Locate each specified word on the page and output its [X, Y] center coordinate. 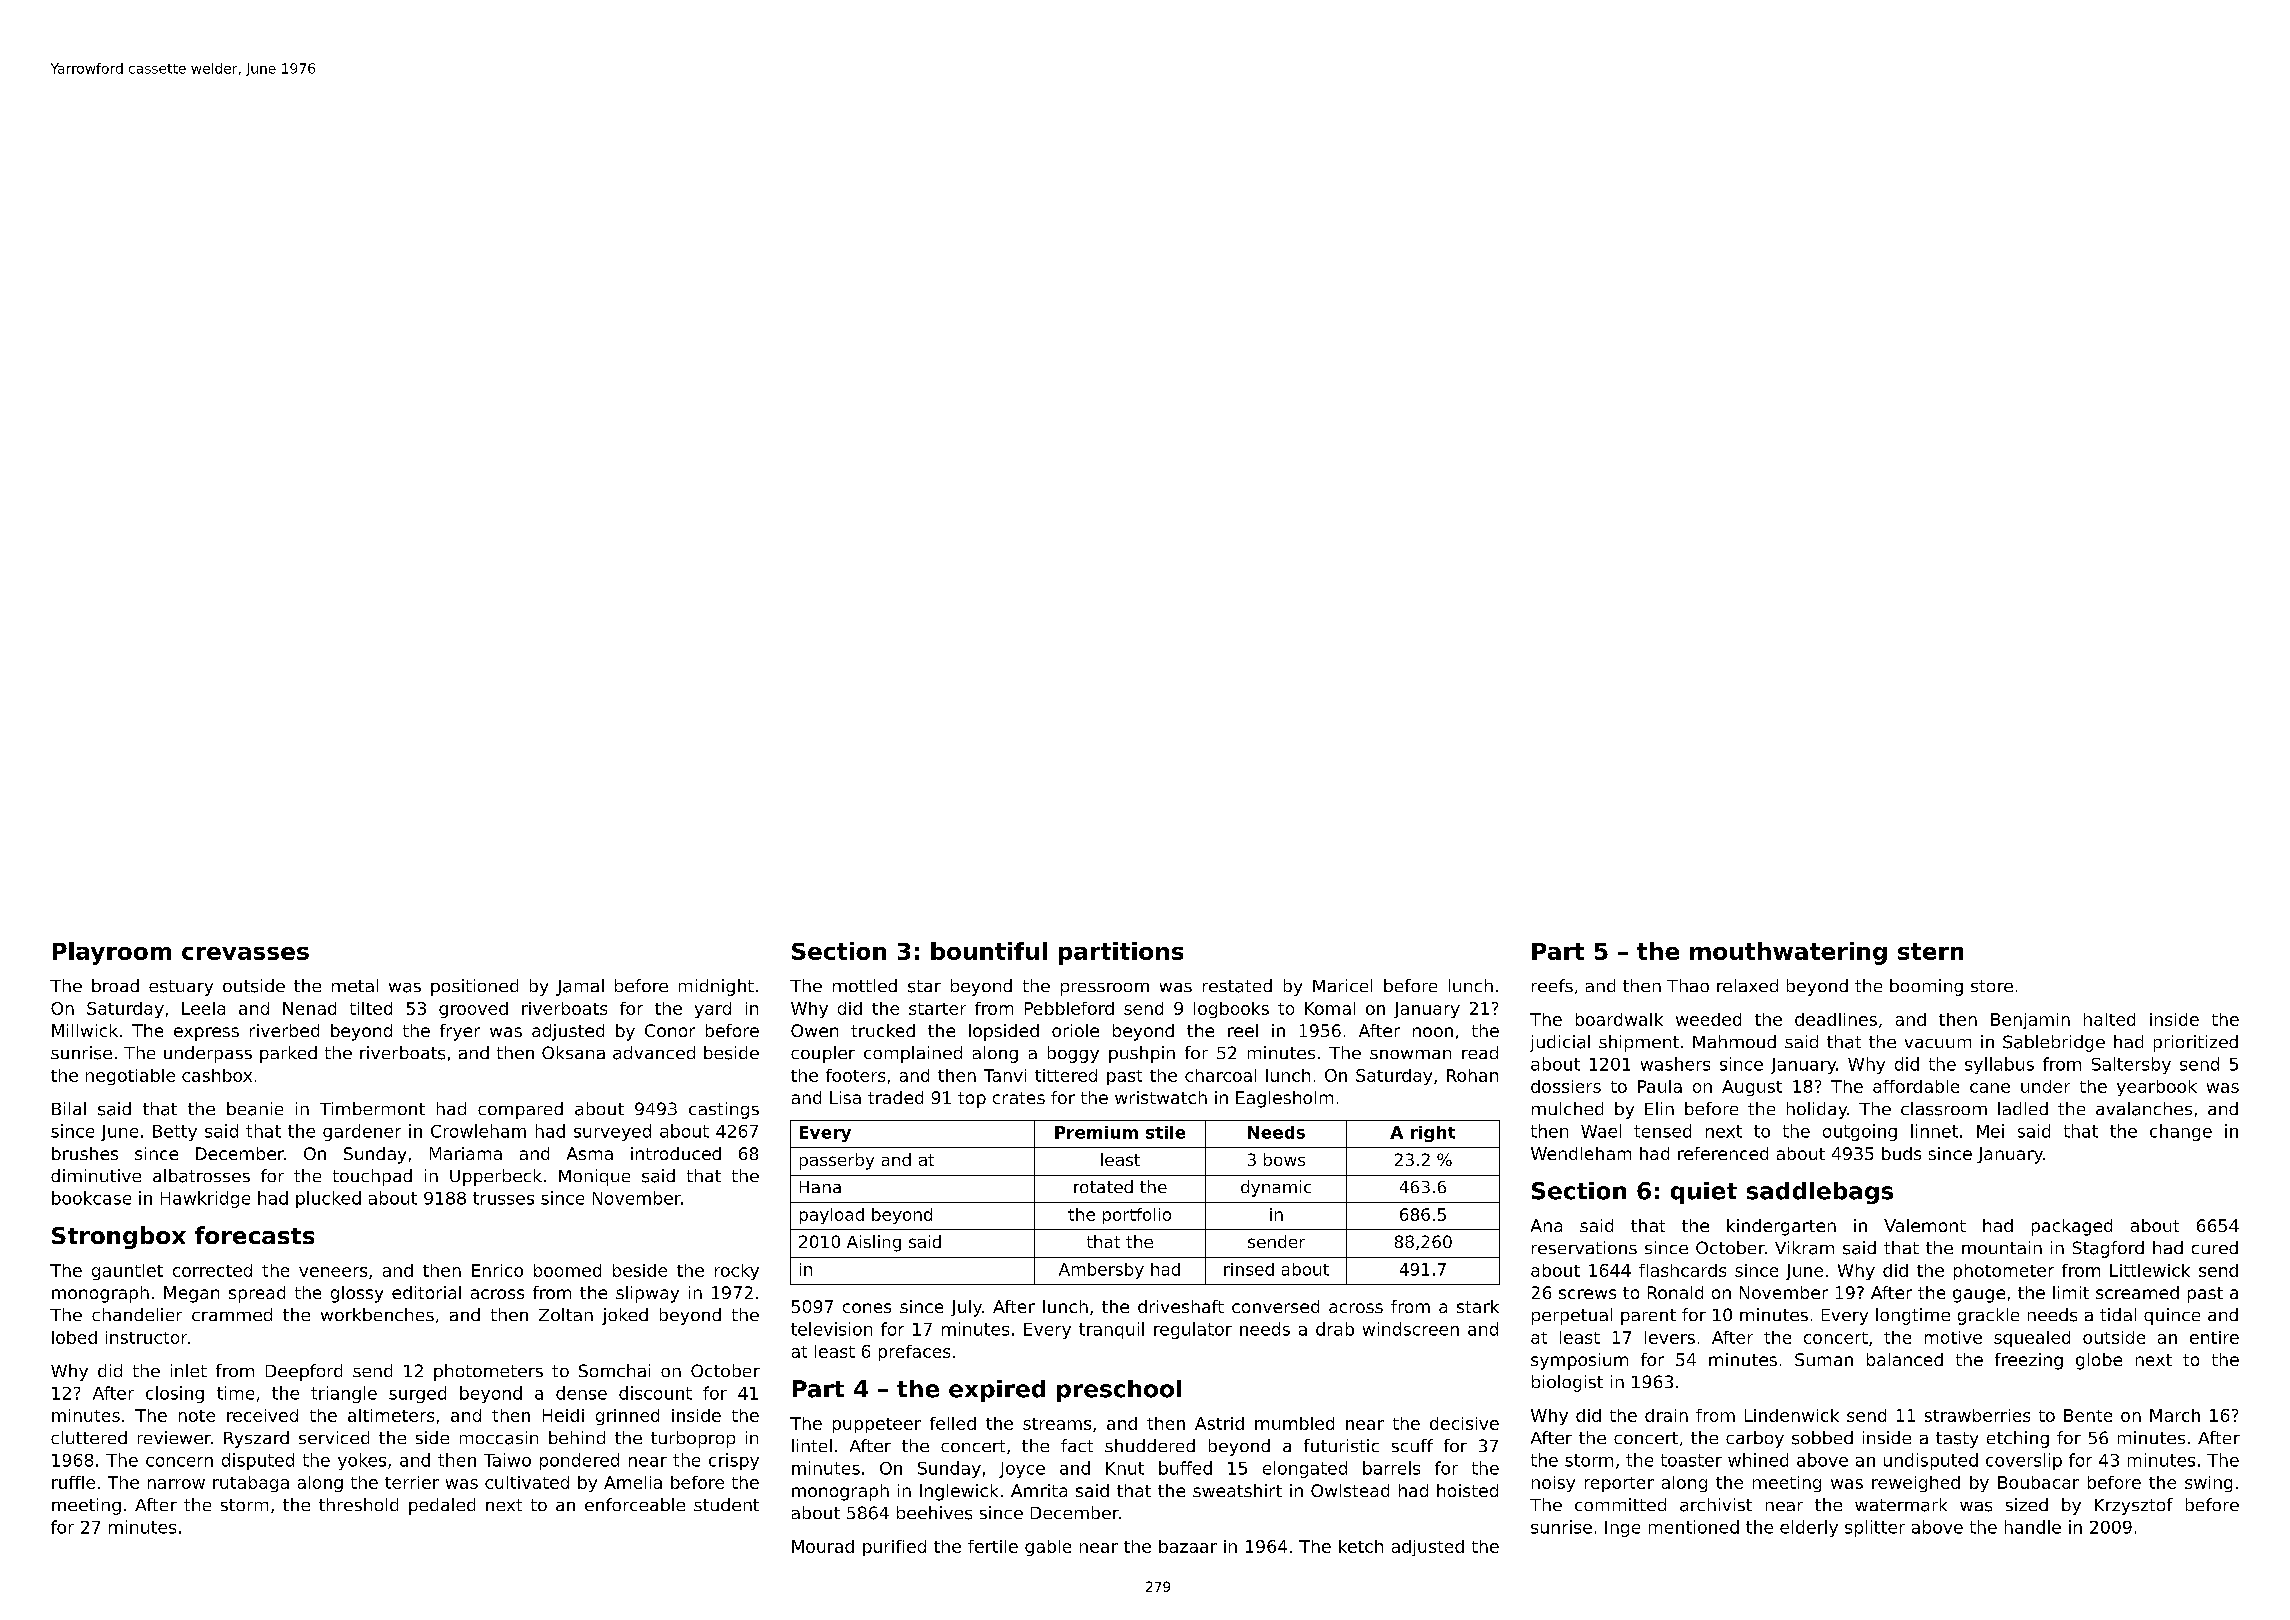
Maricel [1342, 985]
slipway [647, 1294]
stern [1930, 951]
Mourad [823, 1546]
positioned [474, 987]
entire [2214, 1337]
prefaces [914, 1353]
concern [179, 1462]
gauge [1979, 1296]
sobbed [1822, 1438]
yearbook [2157, 1088]
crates [1019, 1098]
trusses [503, 1198]
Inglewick [959, 1492]
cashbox [217, 1075]
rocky [737, 1272]
